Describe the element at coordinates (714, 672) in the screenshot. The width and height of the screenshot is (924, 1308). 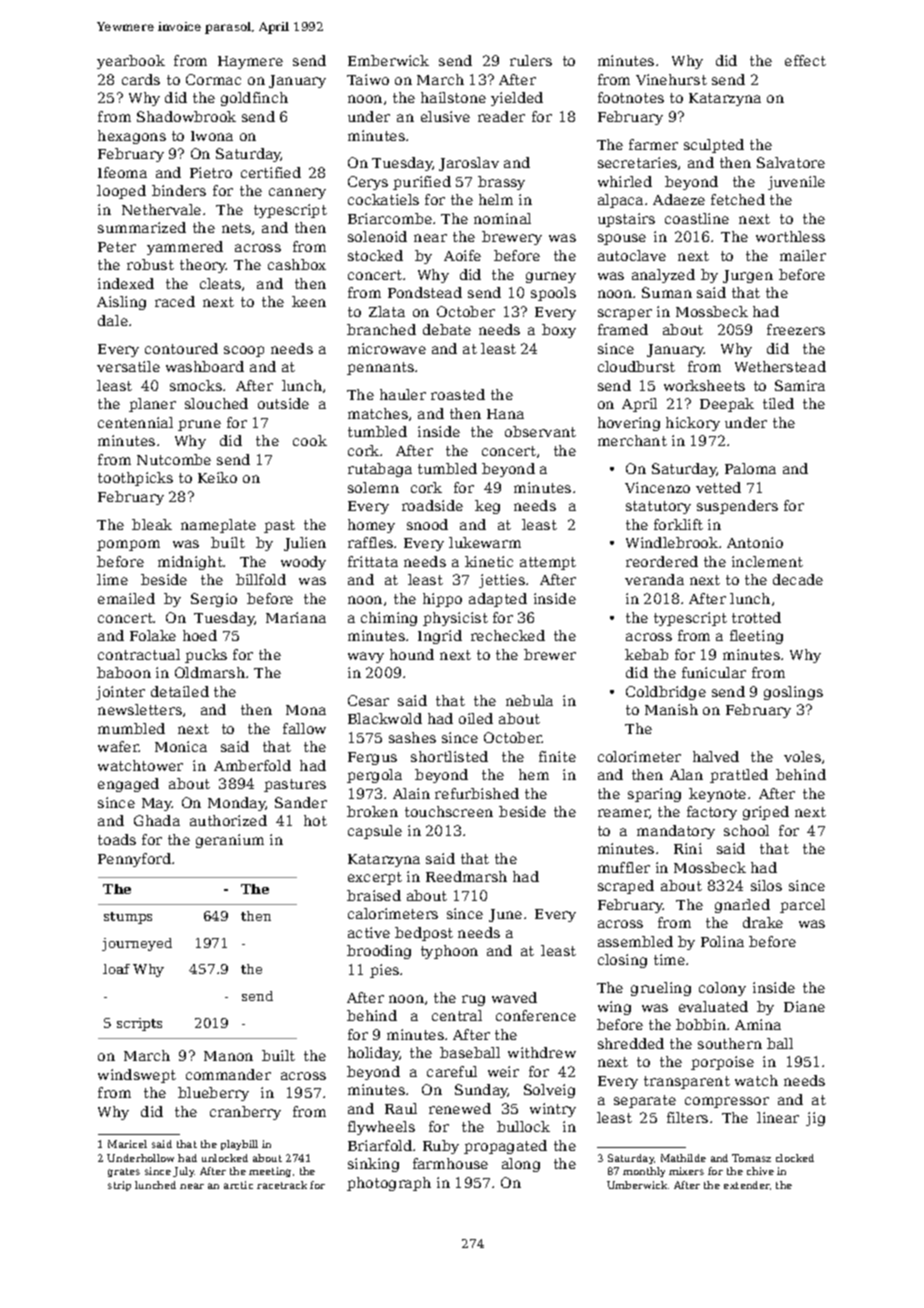
I see `funicular` at that location.
